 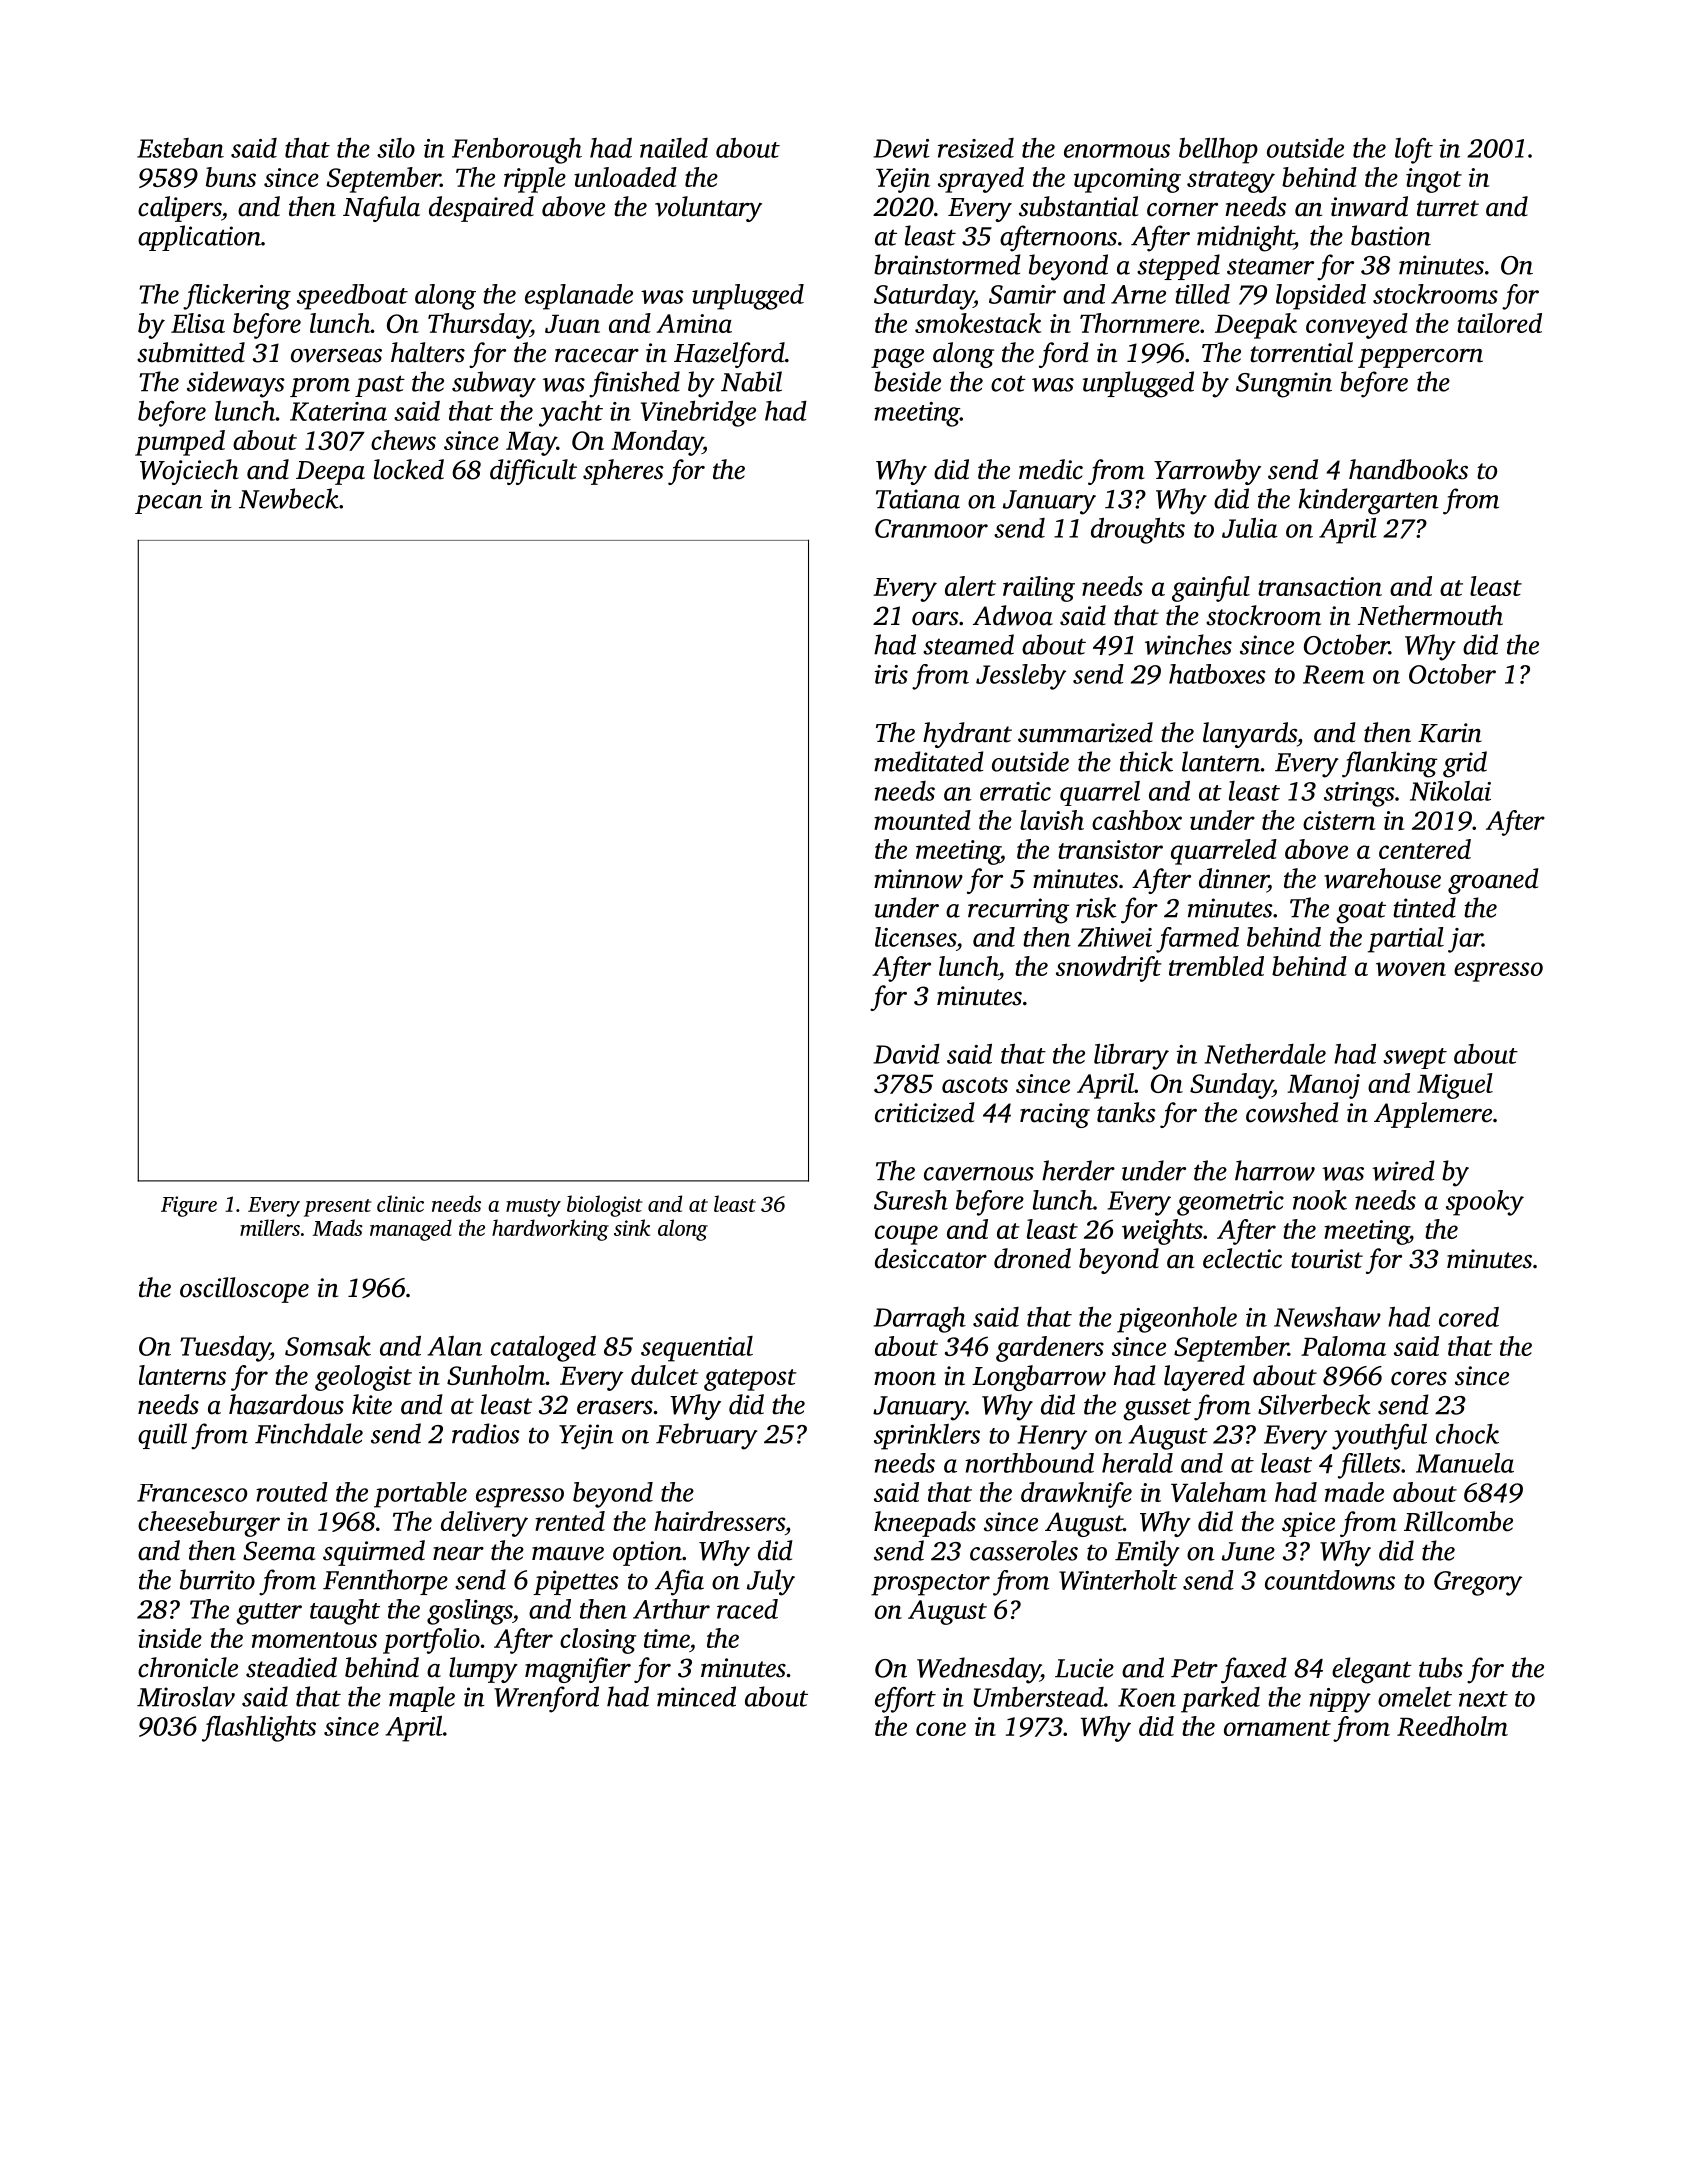 I want to click on Longbarrow, so click(x=1039, y=1378).
